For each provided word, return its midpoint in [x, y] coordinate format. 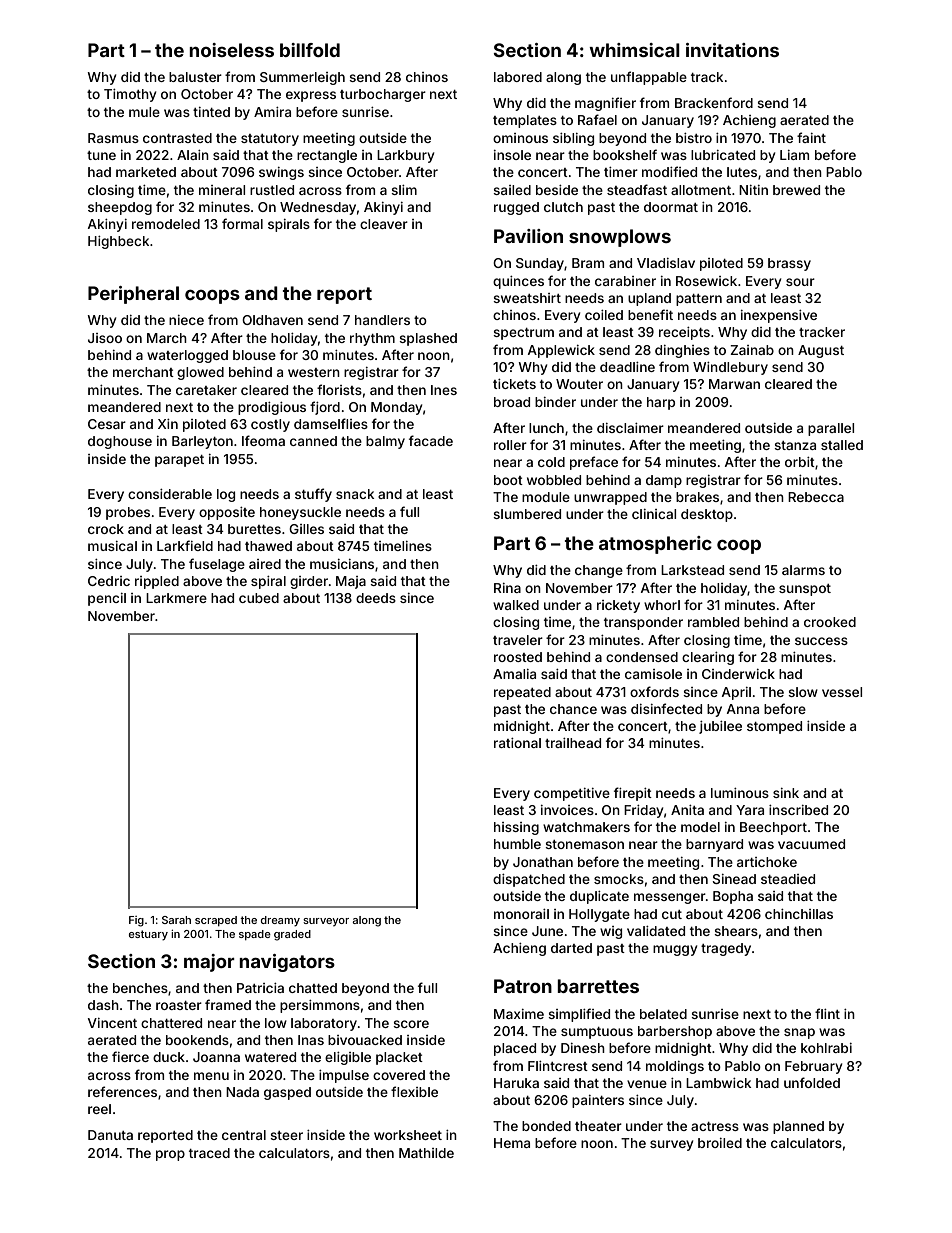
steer [286, 1135]
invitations [732, 50]
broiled [720, 1143]
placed [515, 1049]
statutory [270, 140]
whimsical [634, 50]
